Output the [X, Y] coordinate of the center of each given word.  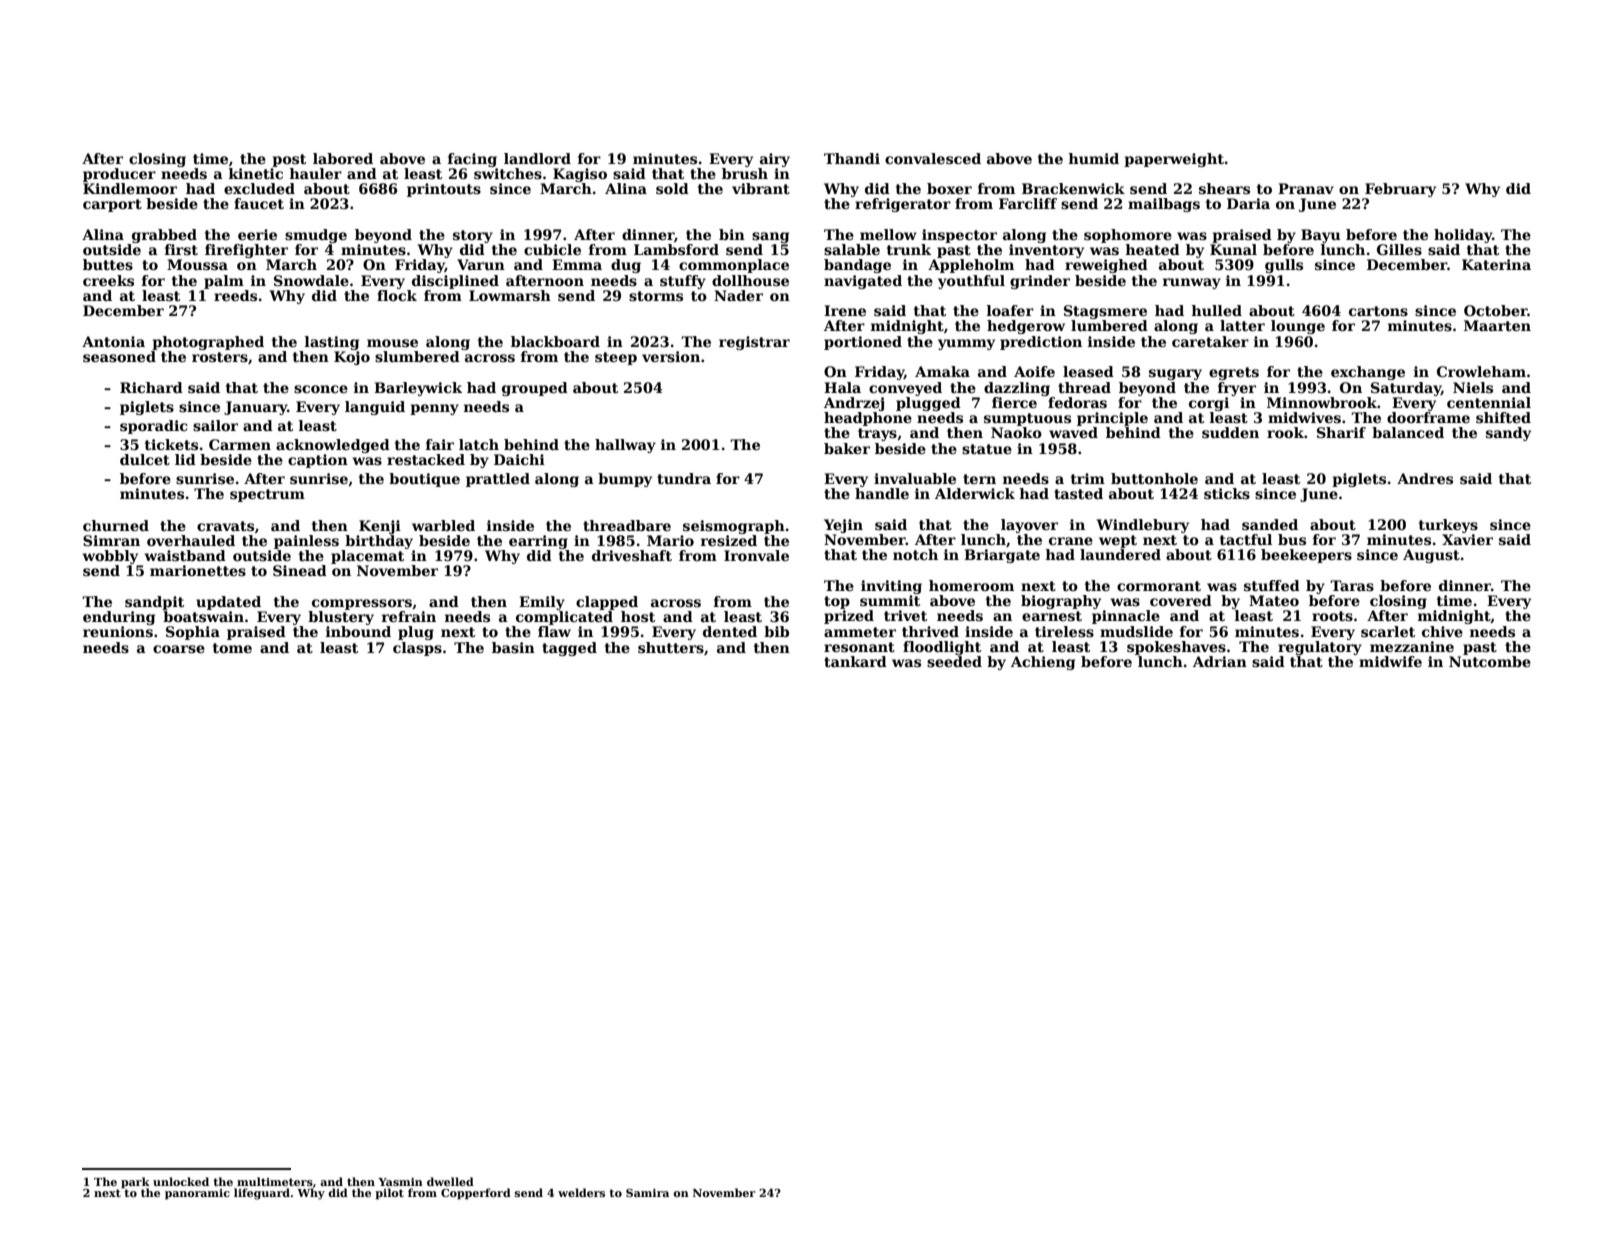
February [1400, 190]
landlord [537, 158]
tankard [855, 661]
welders [581, 1192]
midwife [1390, 661]
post [289, 160]
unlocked [181, 1181]
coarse [179, 649]
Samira [647, 1193]
